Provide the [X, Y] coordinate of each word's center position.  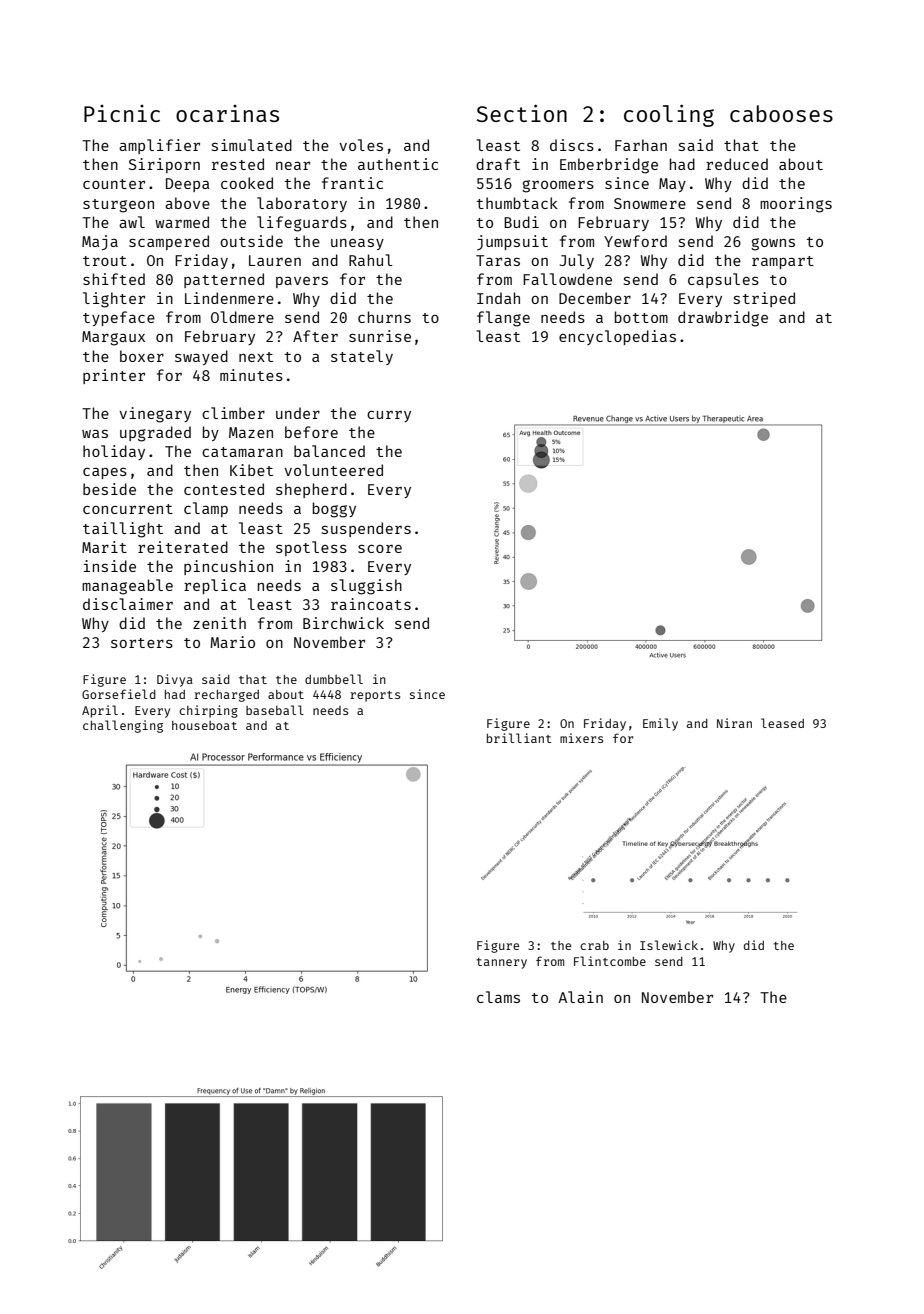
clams [498, 997]
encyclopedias [617, 337]
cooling [669, 115]
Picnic [122, 113]
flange [503, 319]
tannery [502, 963]
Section [522, 113]
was [95, 434]
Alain [580, 997]
